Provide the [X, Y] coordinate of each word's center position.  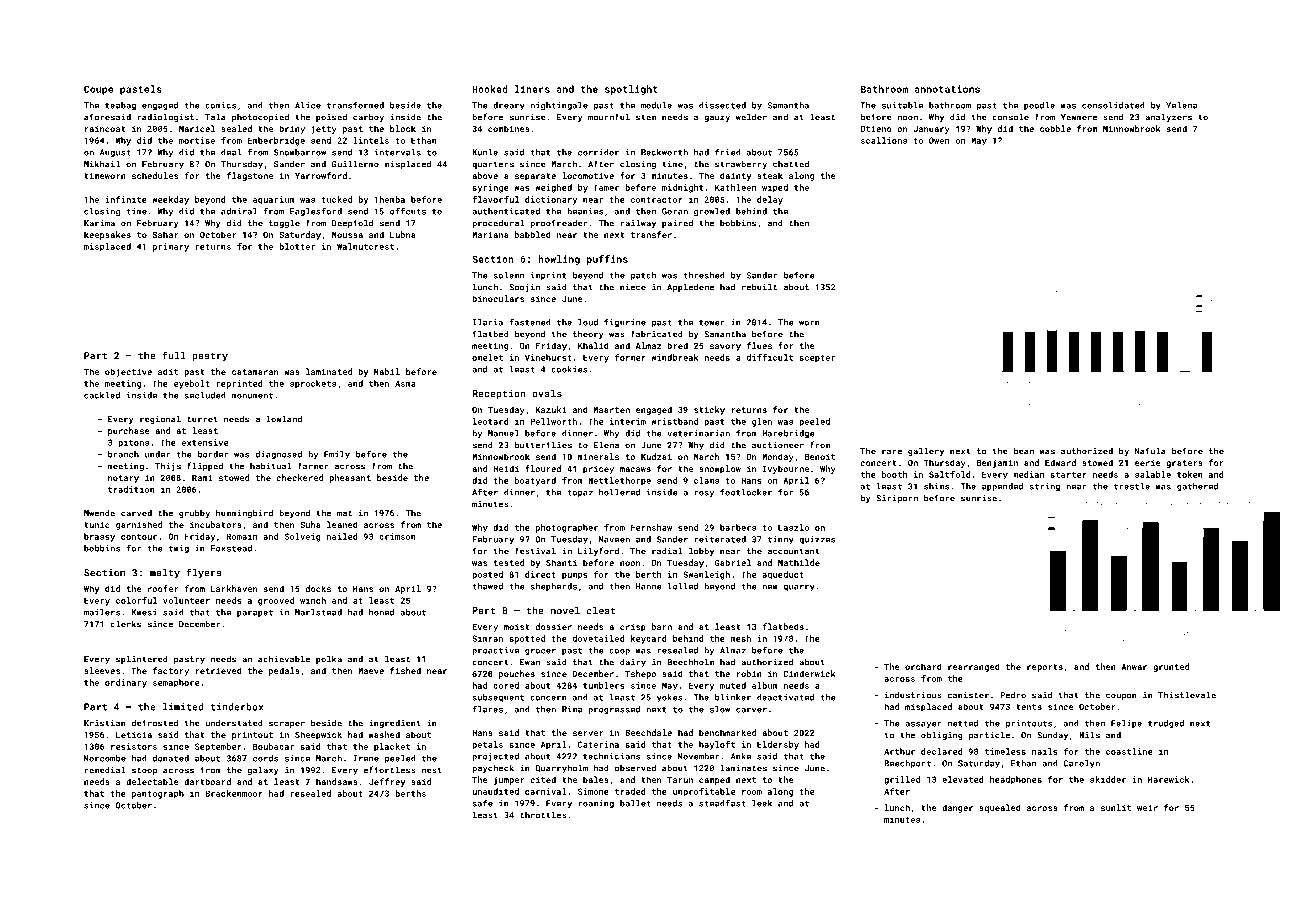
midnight [683, 188]
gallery [926, 451]
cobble [1055, 128]
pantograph [158, 794]
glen [762, 422]
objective [128, 372]
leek [762, 803]
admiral [239, 211]
